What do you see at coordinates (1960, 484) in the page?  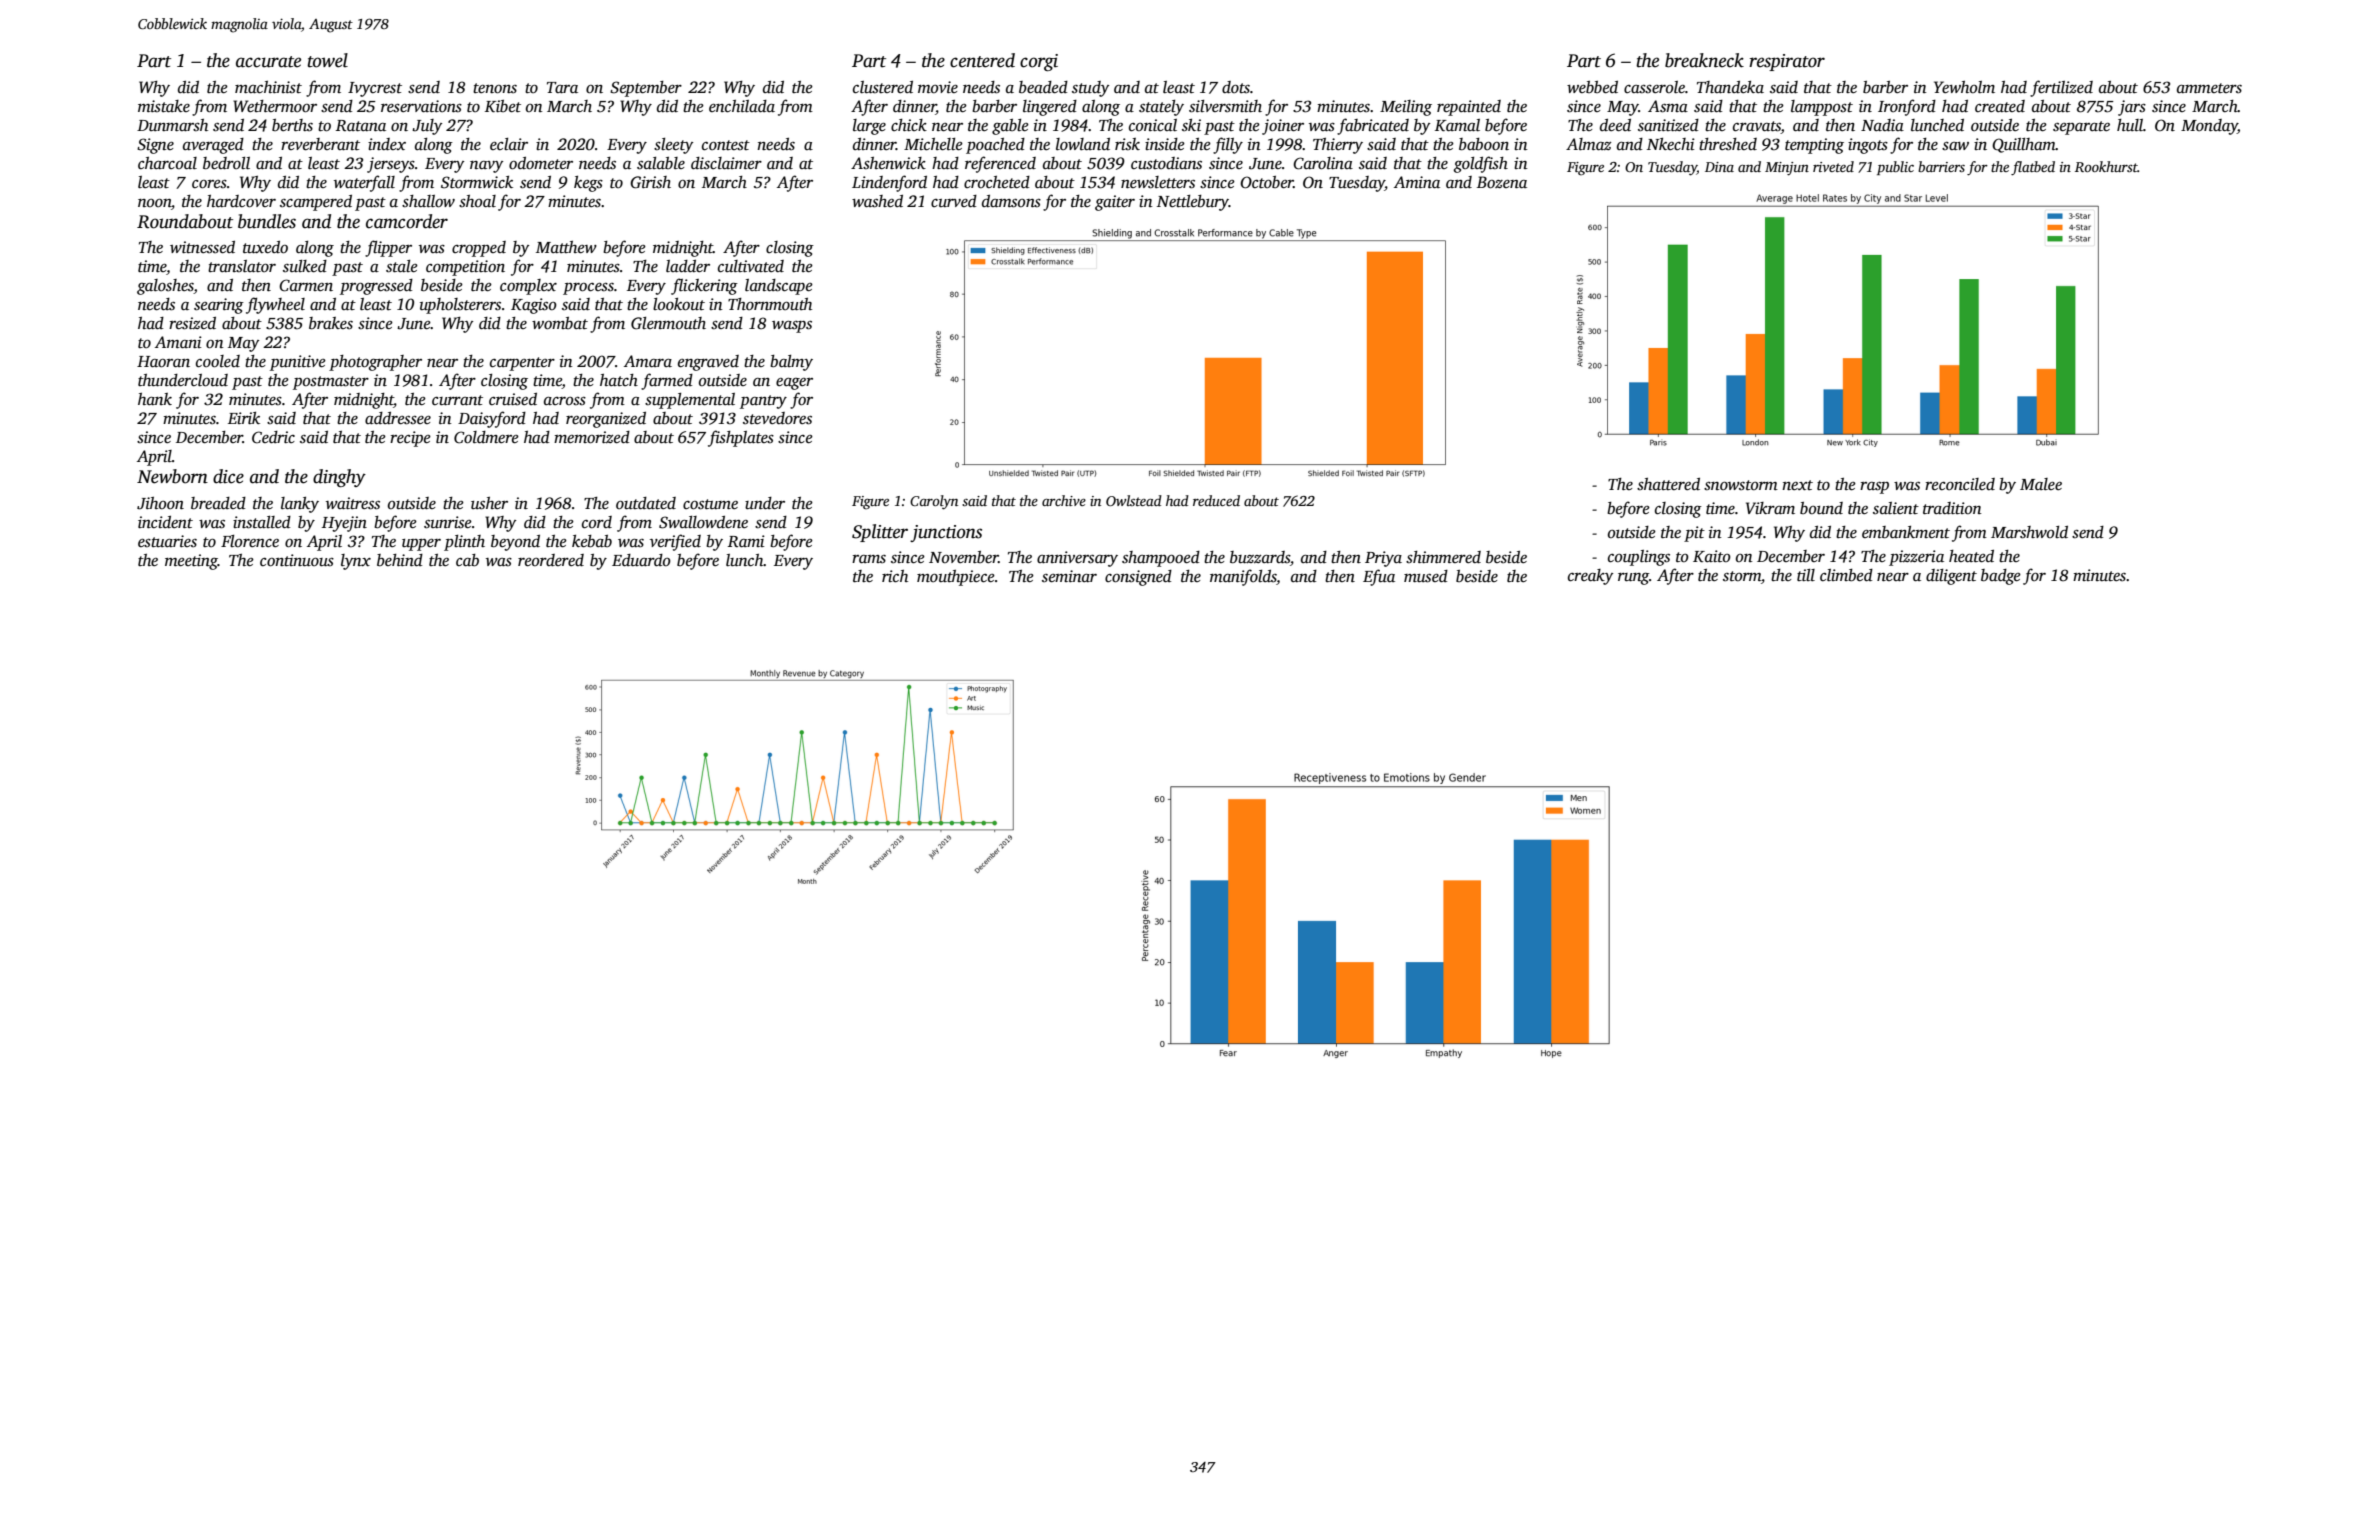 I see `reconciled` at bounding box center [1960, 484].
